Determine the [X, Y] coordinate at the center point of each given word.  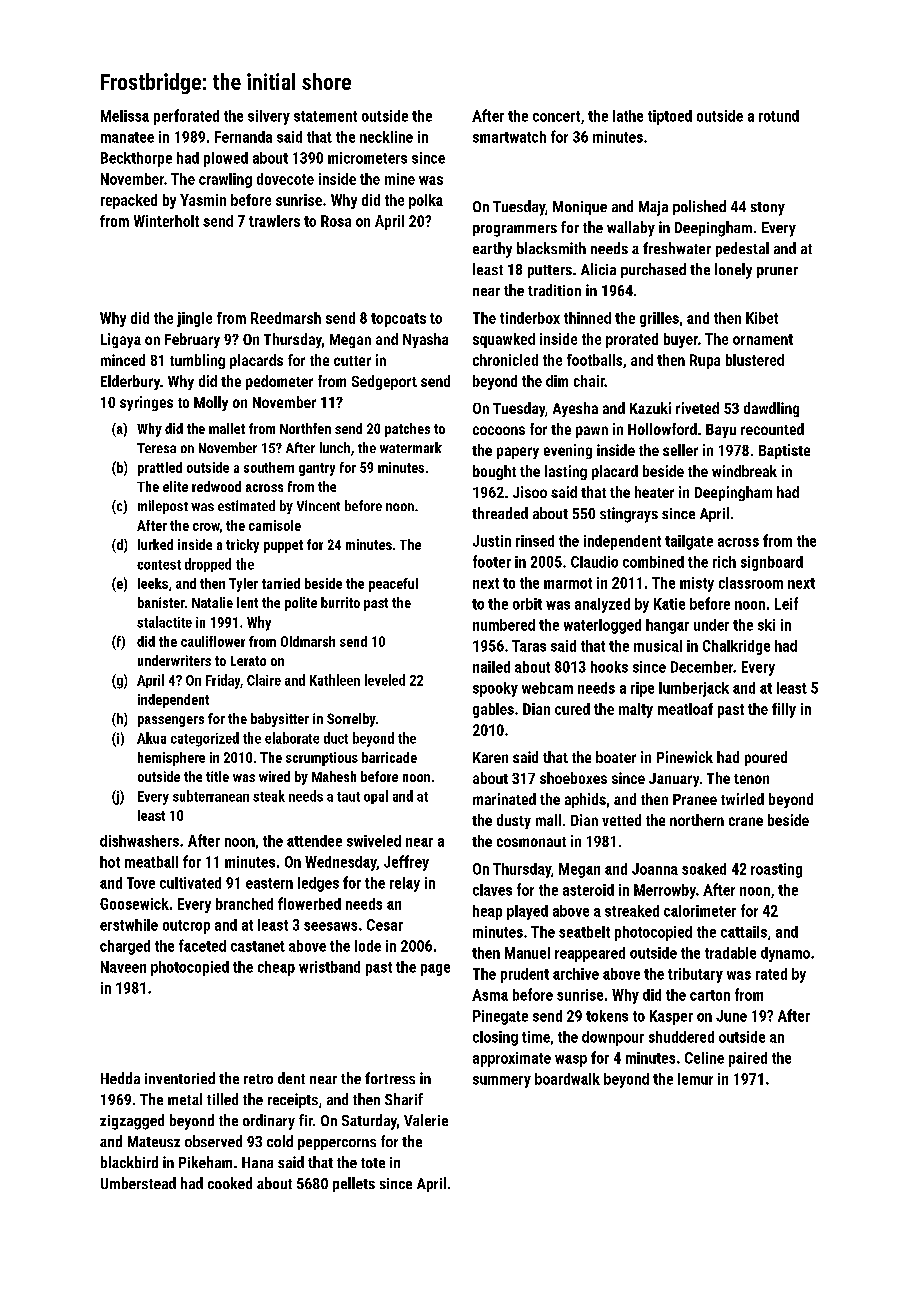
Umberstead [138, 1183]
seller [680, 450]
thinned [587, 318]
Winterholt [166, 221]
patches [407, 430]
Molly [211, 403]
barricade [389, 757]
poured [766, 758]
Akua [151, 738]
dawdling [771, 409]
